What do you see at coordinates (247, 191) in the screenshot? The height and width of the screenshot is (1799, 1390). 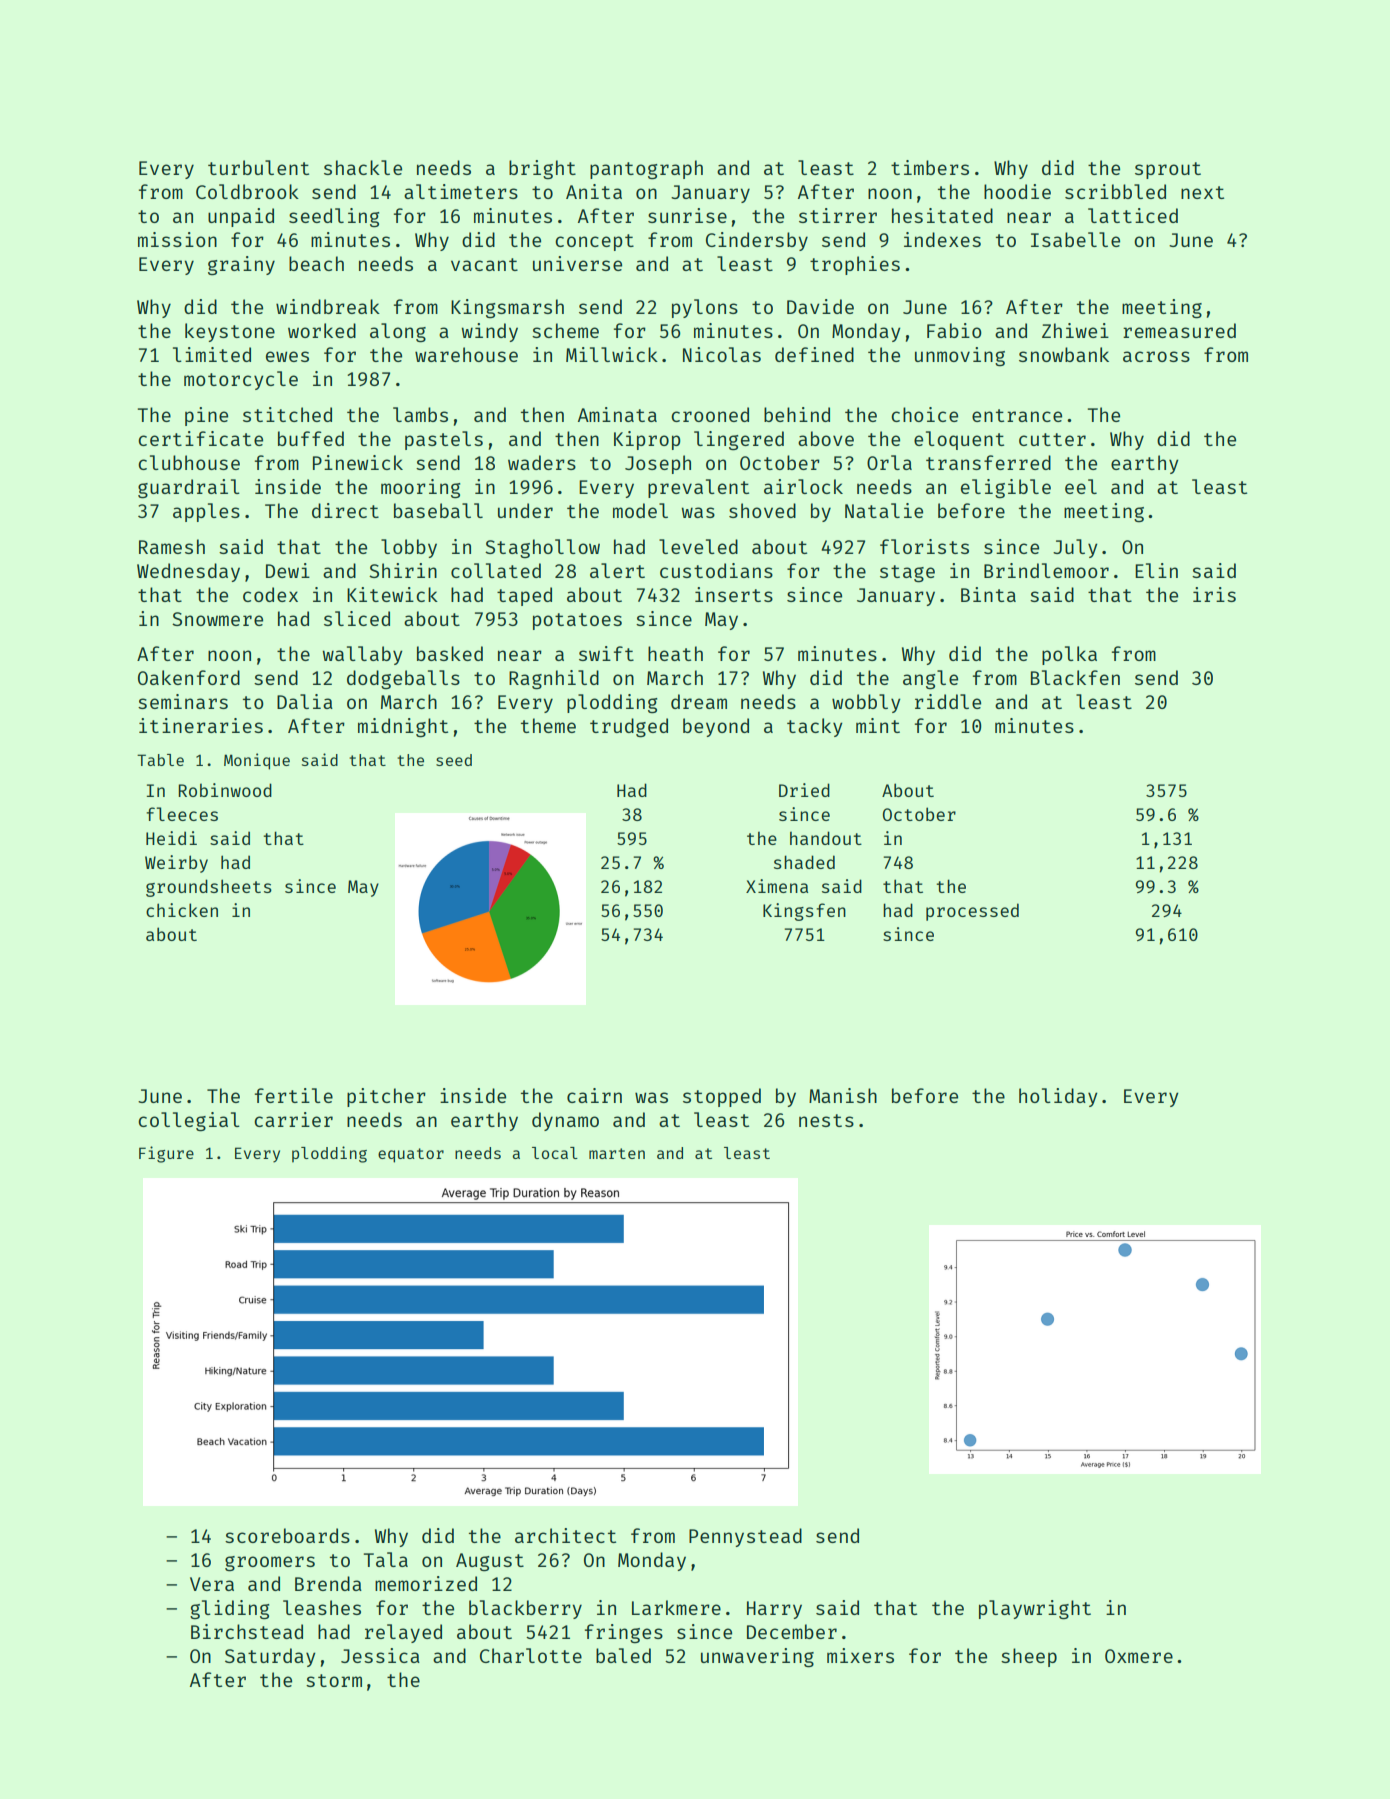 I see `Coldbrook` at bounding box center [247, 191].
